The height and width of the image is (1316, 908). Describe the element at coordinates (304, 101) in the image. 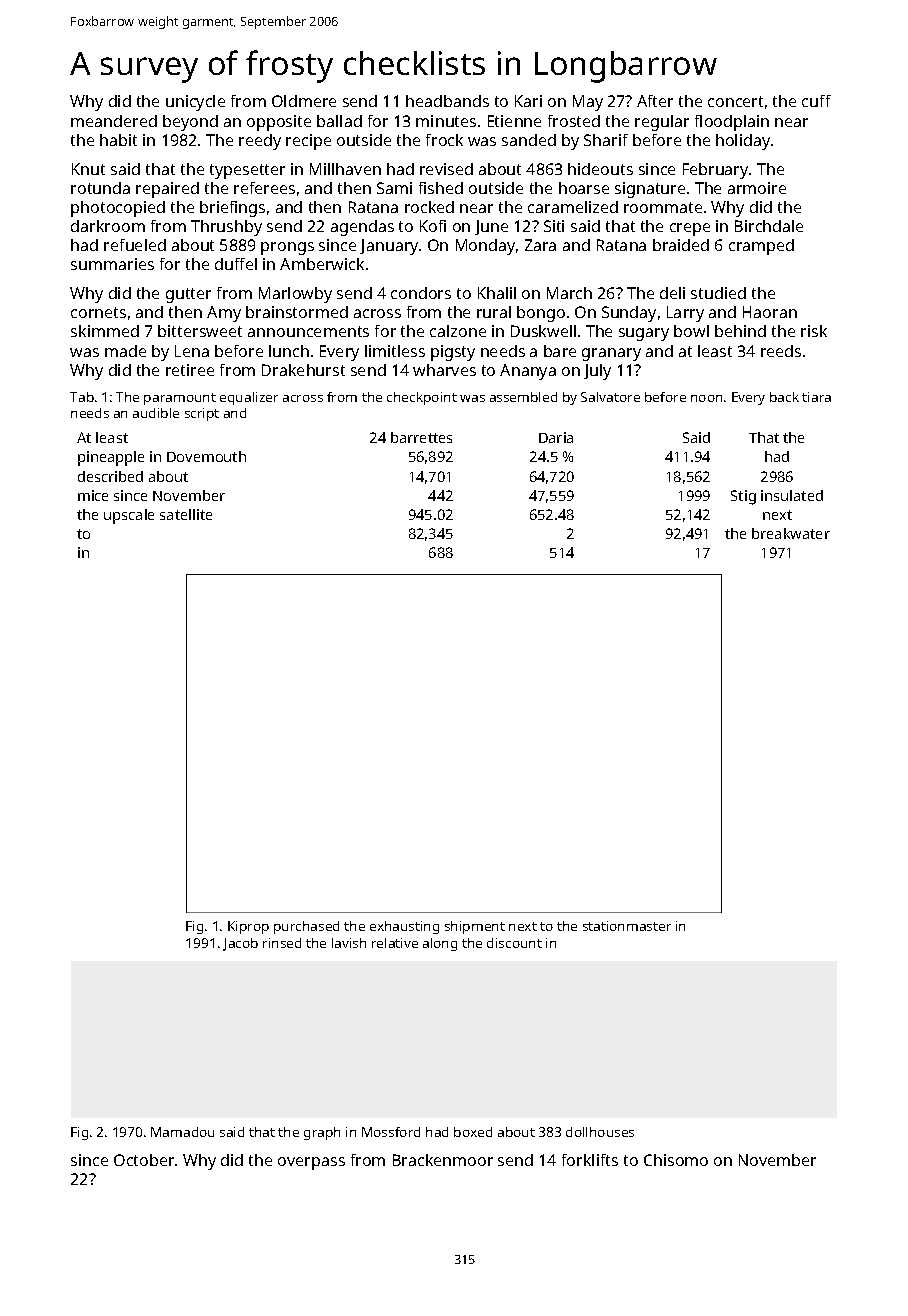

I see `Oldmere` at that location.
